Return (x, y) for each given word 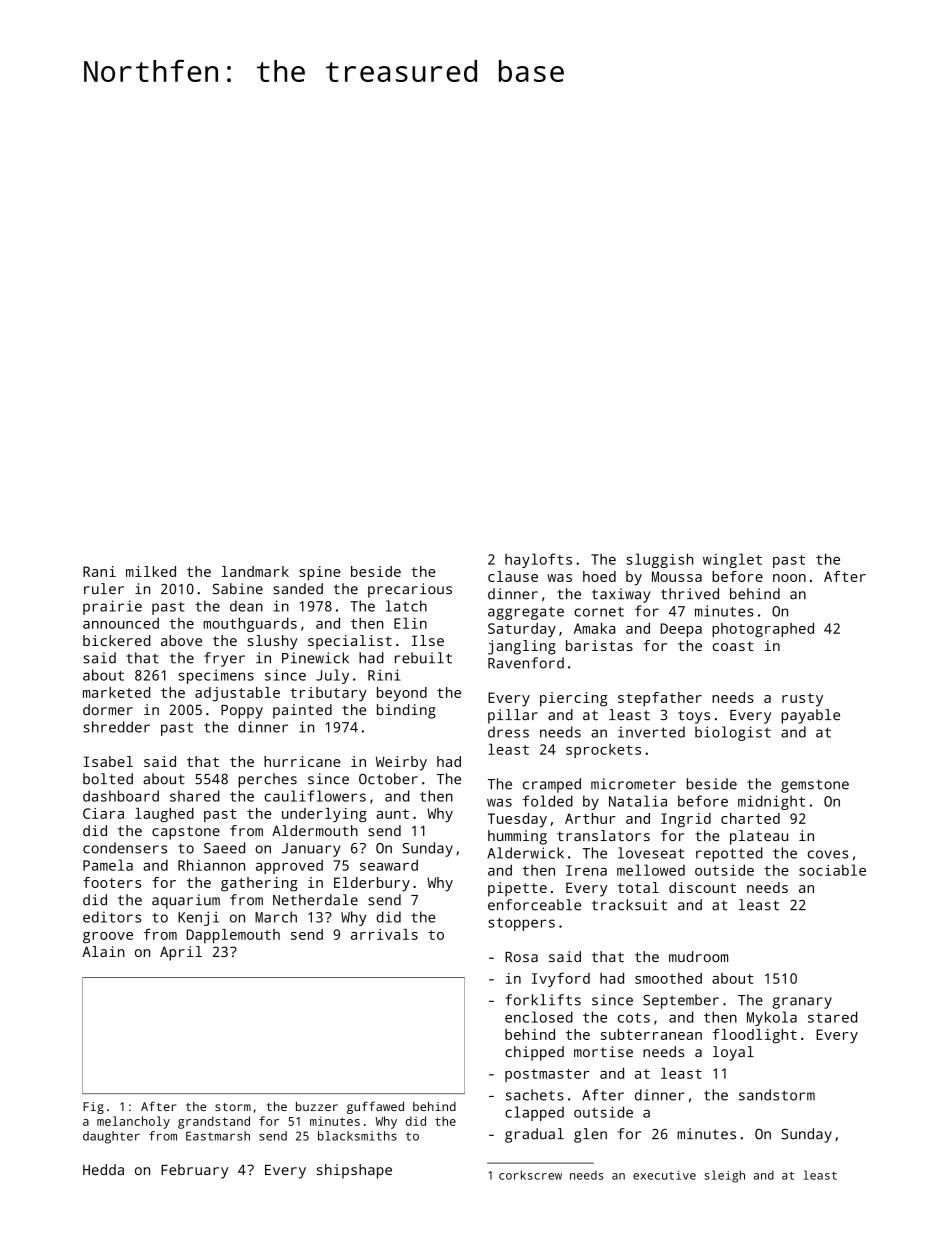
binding (406, 711)
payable (810, 716)
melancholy (133, 1122)
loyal (733, 1053)
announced (121, 623)
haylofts (538, 560)
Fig (93, 1108)
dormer (108, 709)
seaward (389, 865)
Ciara (103, 813)
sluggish (659, 560)
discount (702, 887)
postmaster (547, 1075)
